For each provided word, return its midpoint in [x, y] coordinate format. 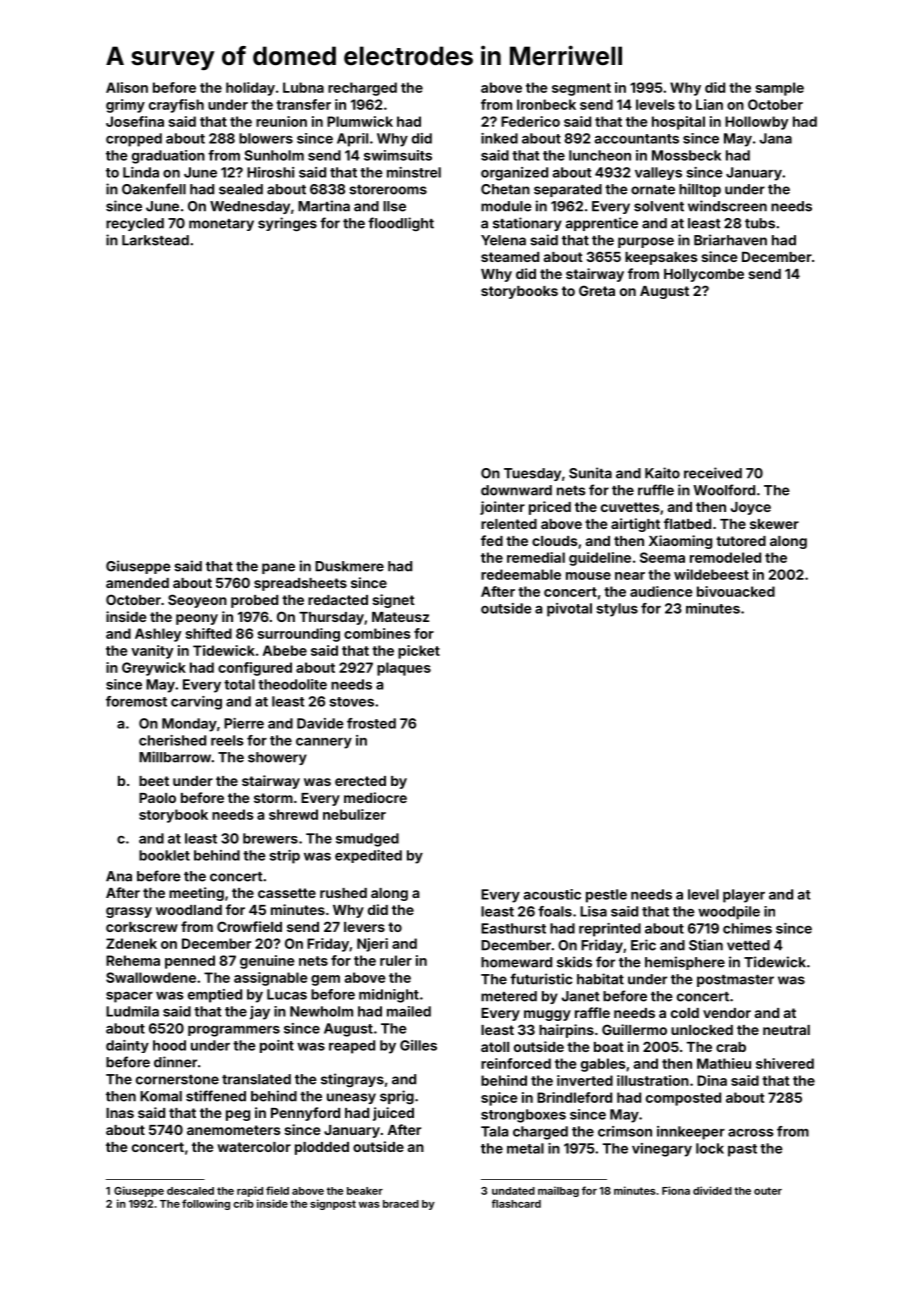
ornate [653, 190]
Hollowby [756, 123]
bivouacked [736, 591]
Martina [324, 206]
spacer [129, 997]
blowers [266, 138]
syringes [287, 224]
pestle [606, 896]
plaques [404, 669]
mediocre [375, 797]
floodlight [401, 224]
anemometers [234, 1130]
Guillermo [634, 1029]
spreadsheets [300, 584]
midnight [389, 996]
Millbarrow [175, 757]
